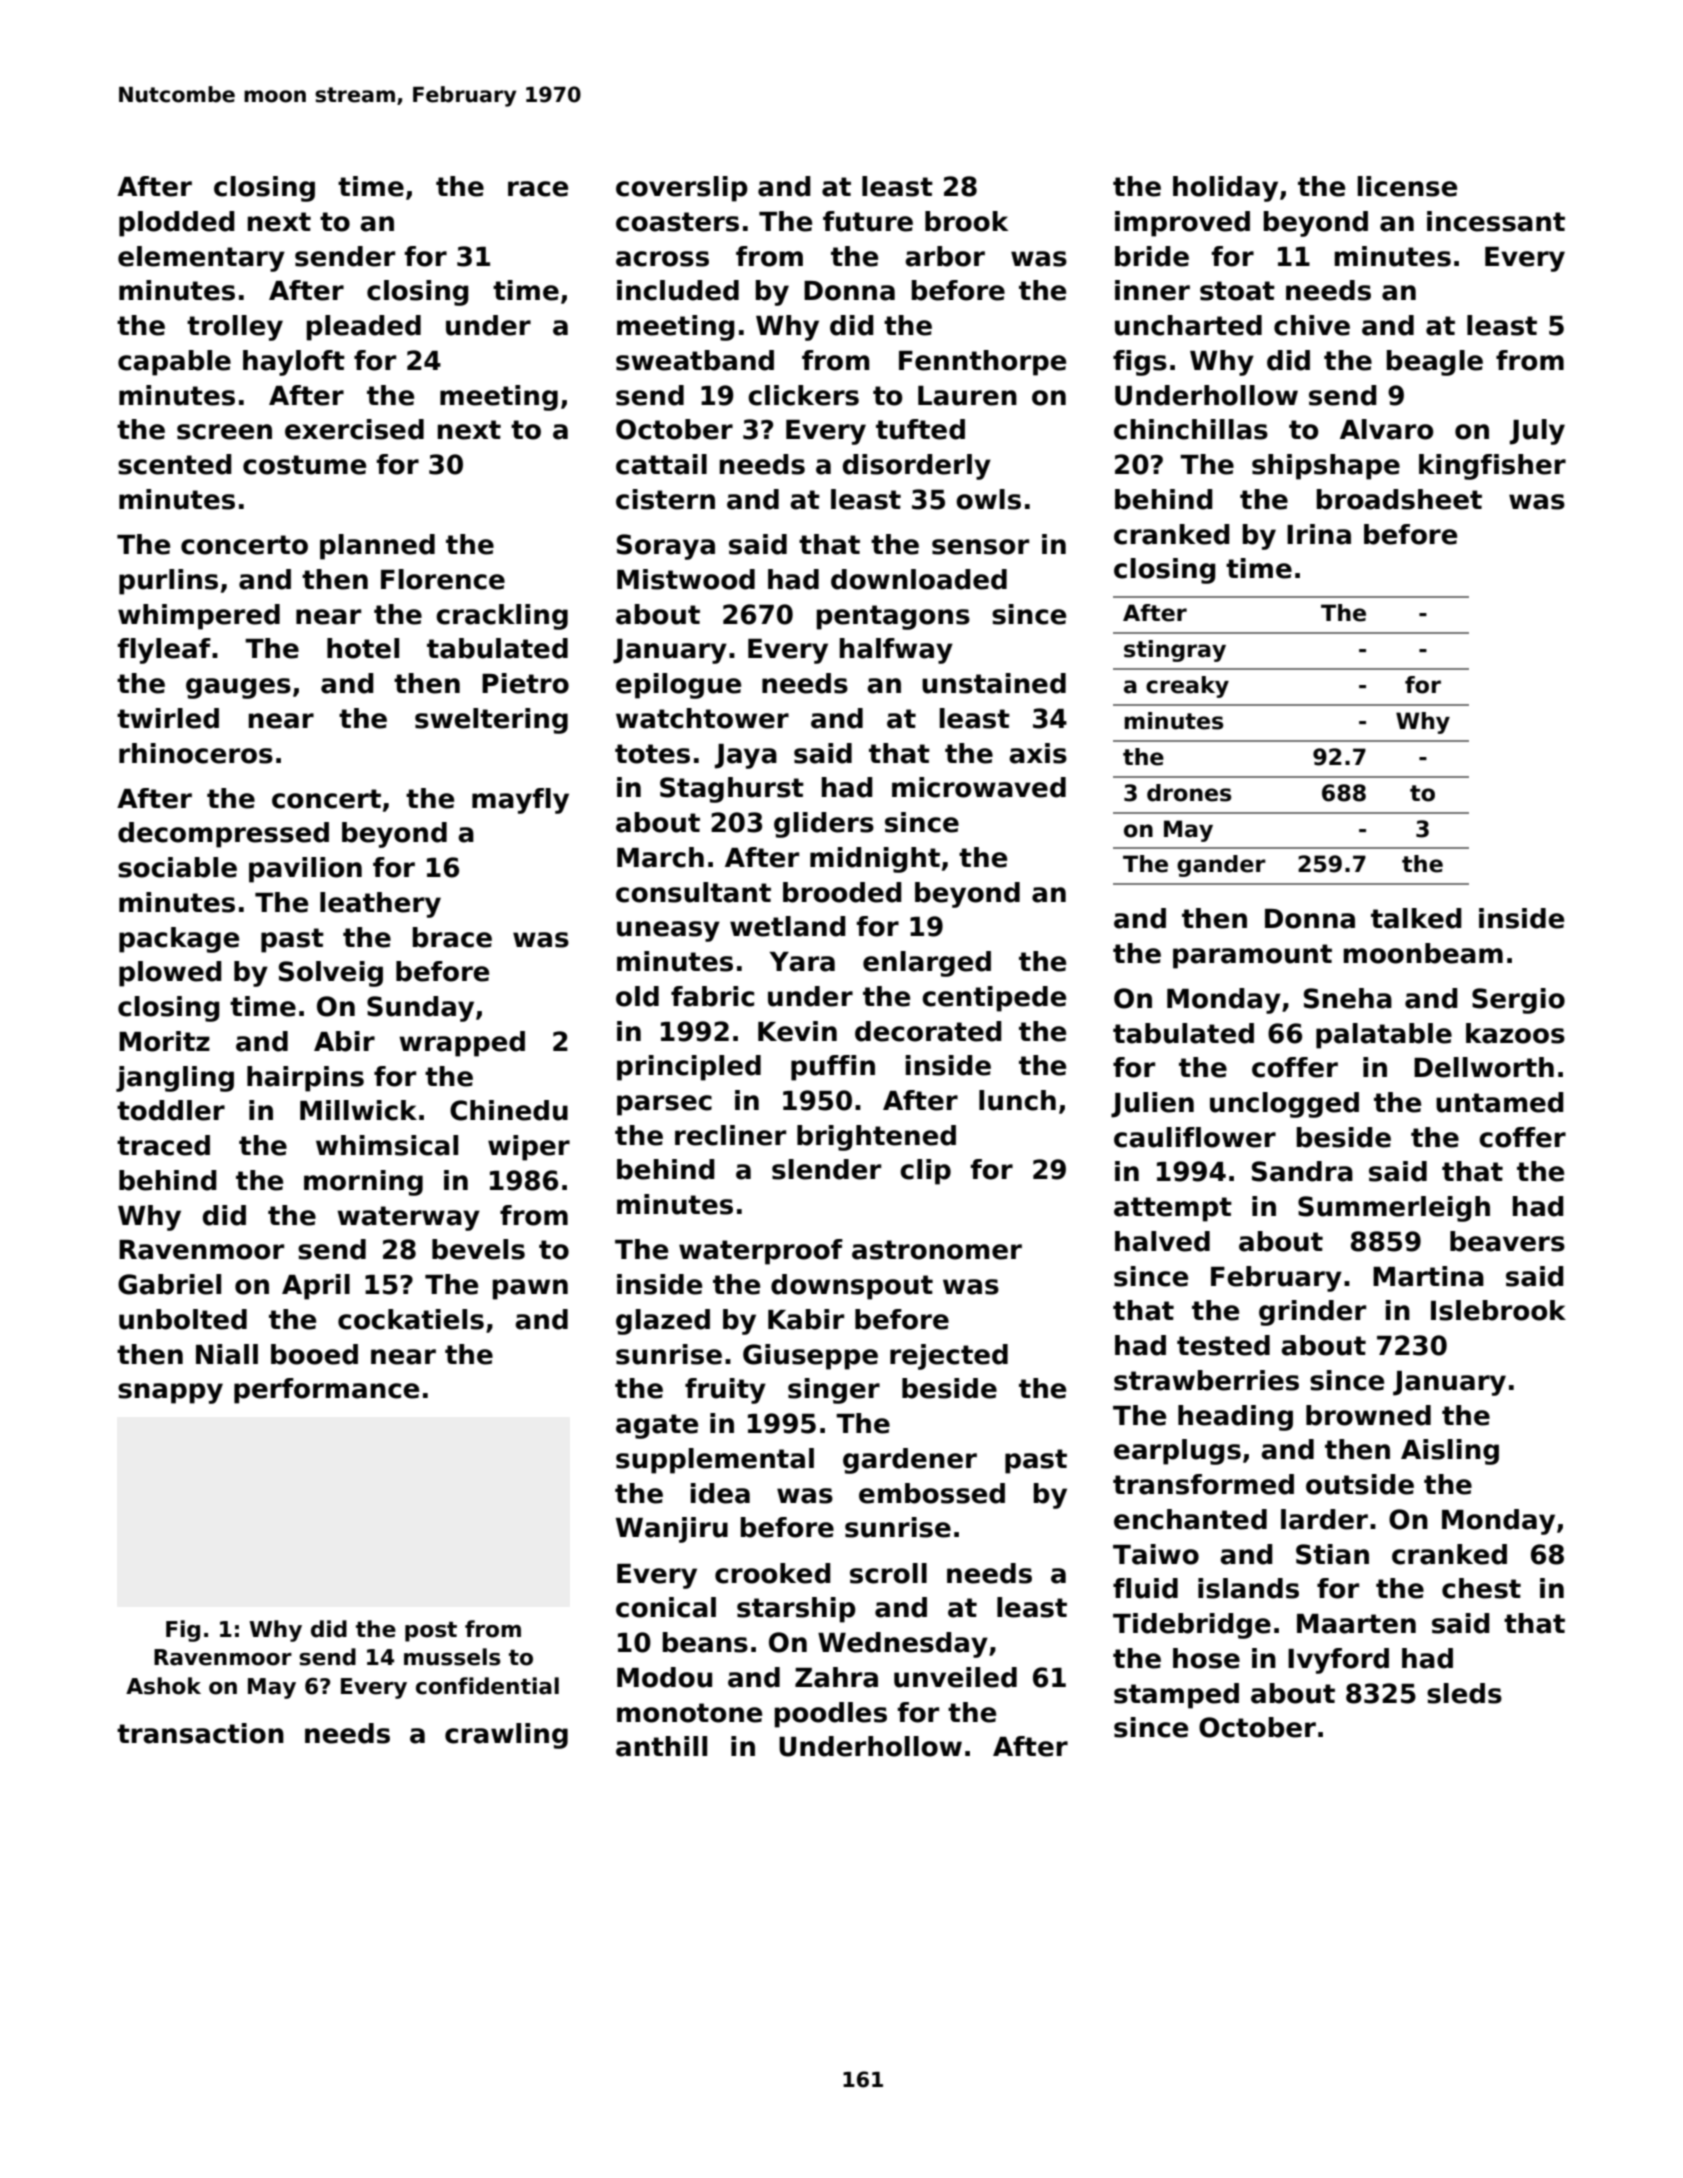 Image resolution: width=1683 pixels, height=2178 pixels. I want to click on Tidebridge, so click(1192, 1626).
